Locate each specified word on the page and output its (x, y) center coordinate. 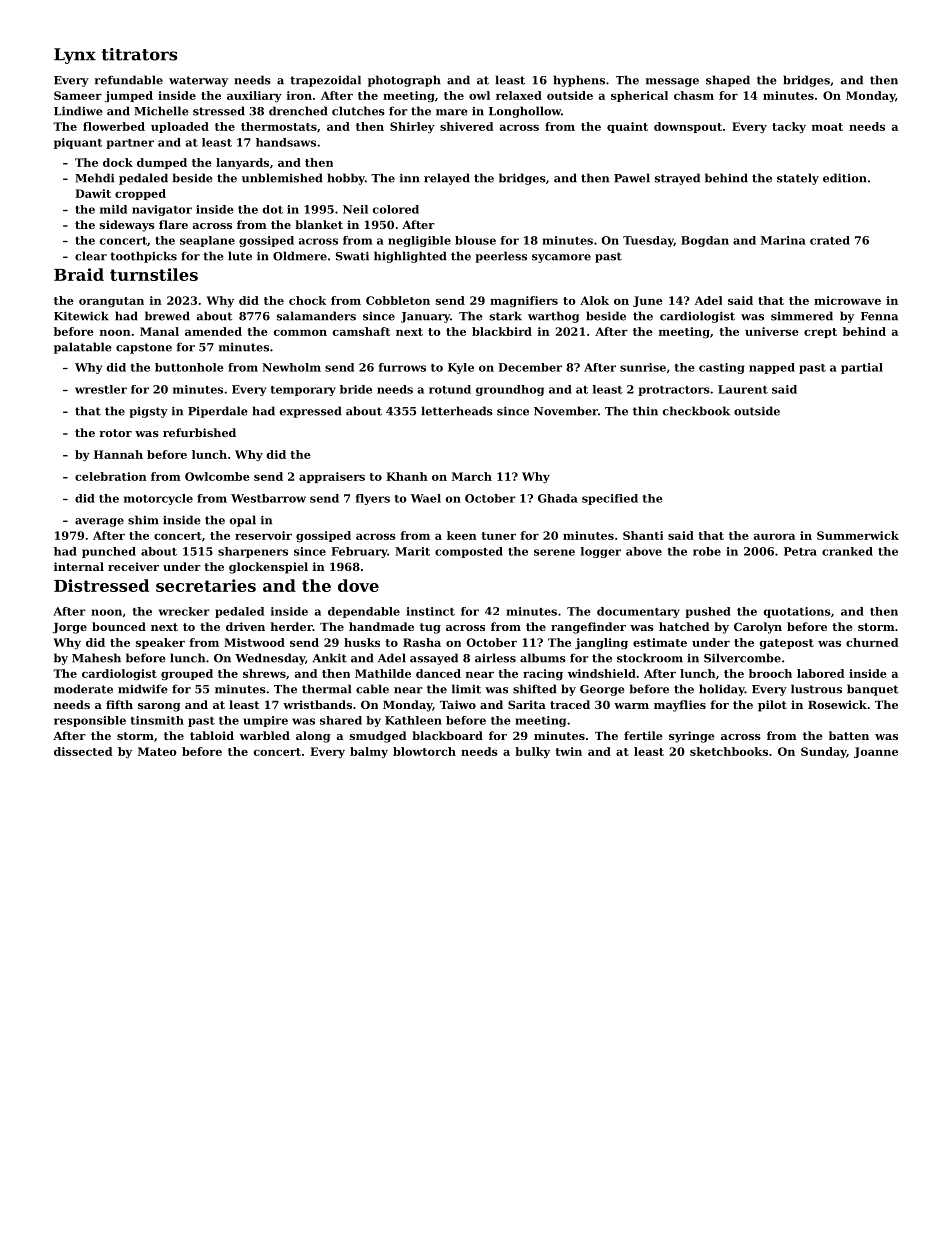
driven (245, 626)
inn (410, 178)
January (425, 317)
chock (307, 300)
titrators (139, 54)
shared (341, 720)
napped (772, 368)
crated (830, 240)
